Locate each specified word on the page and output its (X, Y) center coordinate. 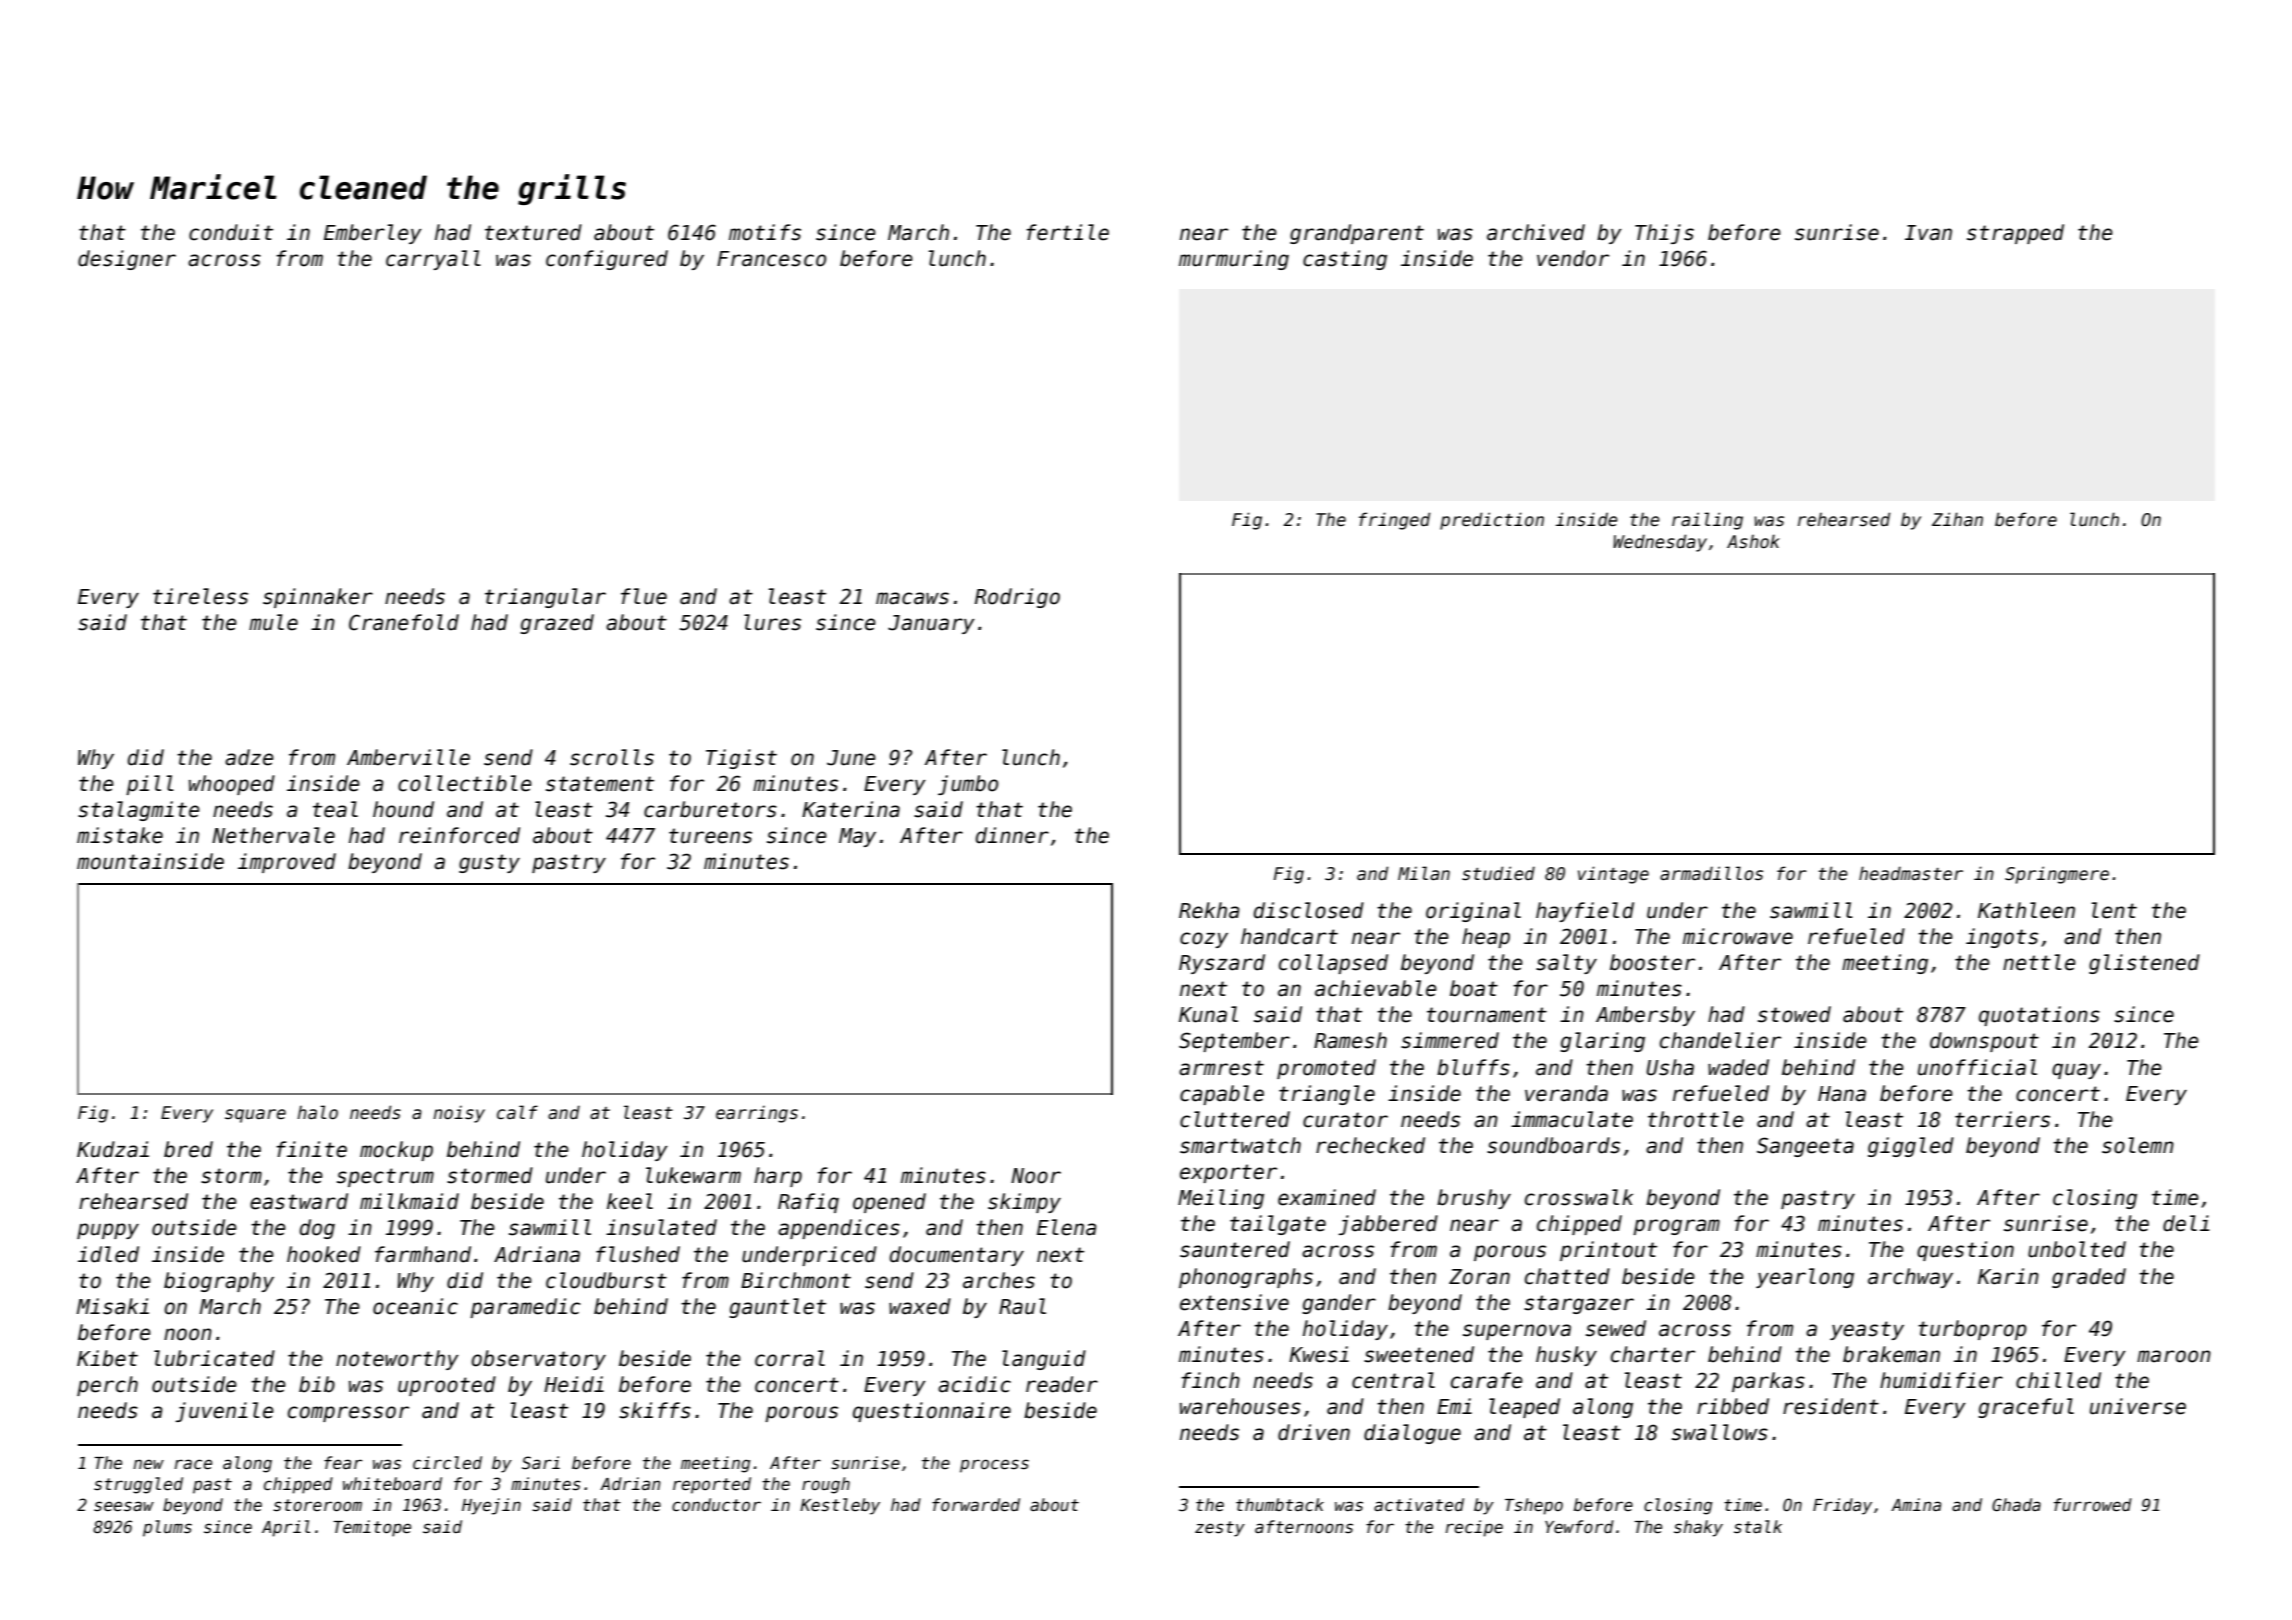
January (931, 624)
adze (249, 757)
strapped (2015, 234)
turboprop (1972, 1330)
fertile (1067, 232)
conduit (231, 232)
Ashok (1753, 541)
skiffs (655, 1410)
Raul (1022, 1306)
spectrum (385, 1177)
